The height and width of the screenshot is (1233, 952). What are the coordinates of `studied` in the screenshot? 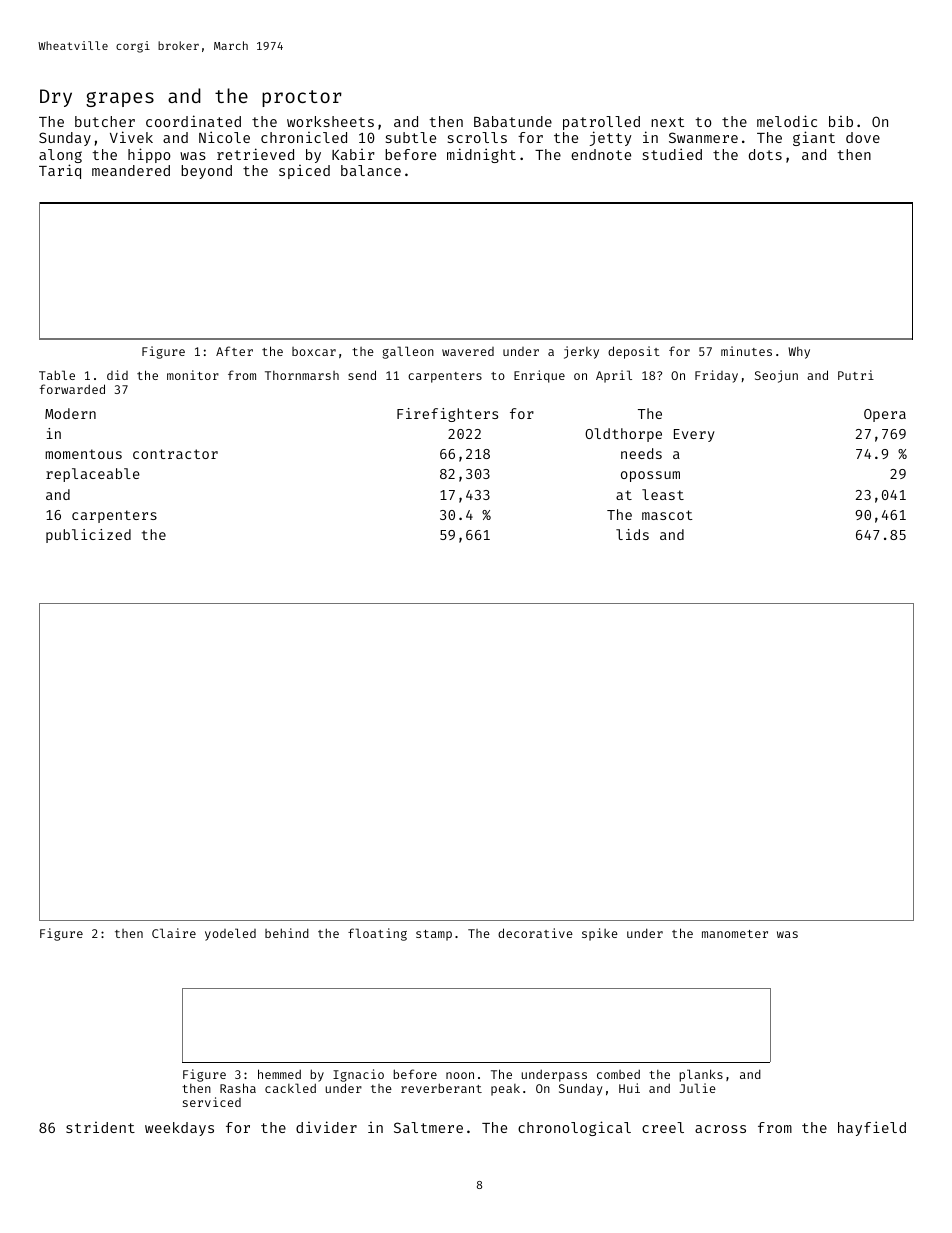 It's located at (672, 154).
